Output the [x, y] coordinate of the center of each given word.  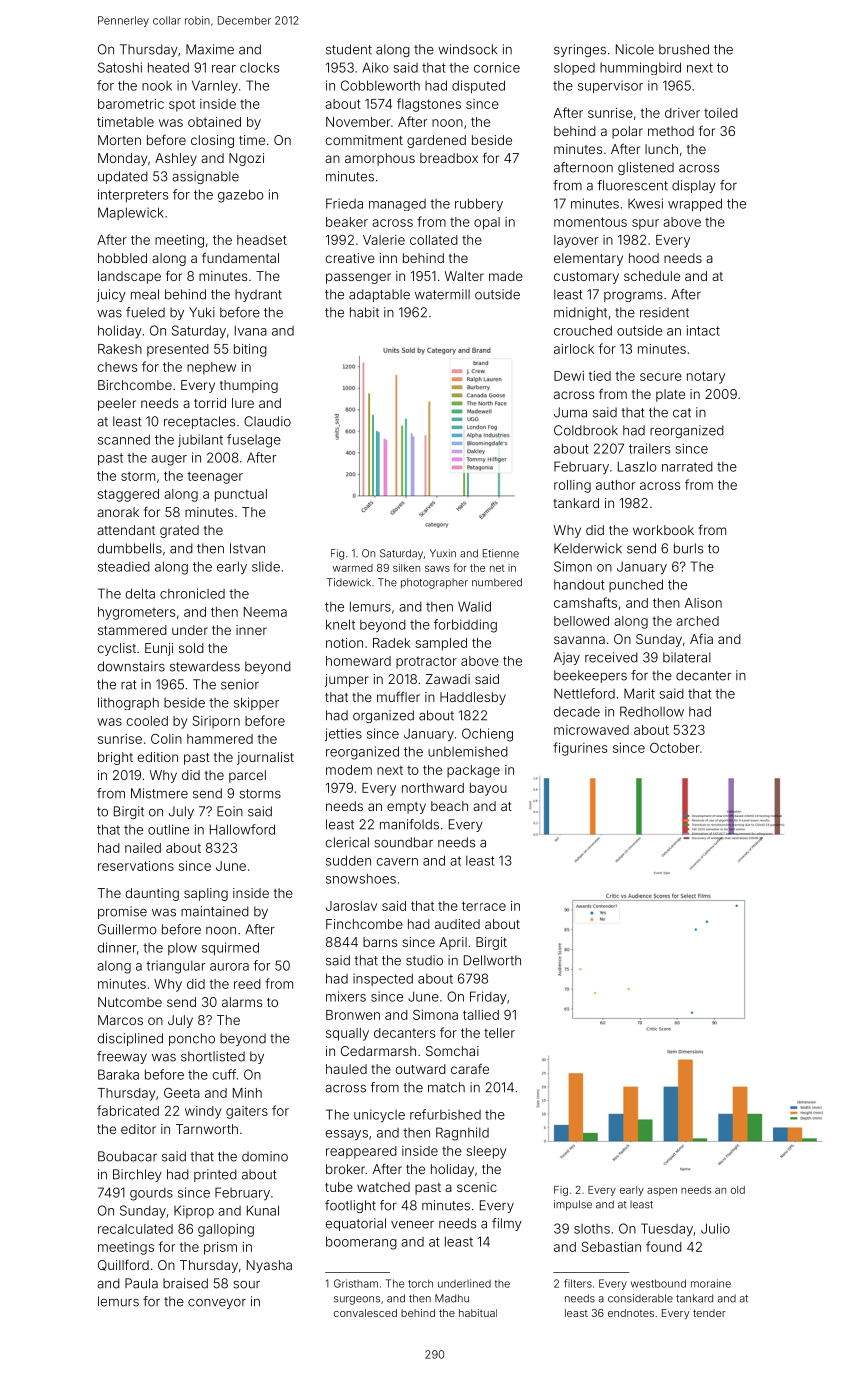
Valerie [384, 240]
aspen [662, 1192]
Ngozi [246, 159]
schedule [652, 276]
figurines [580, 749]
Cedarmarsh [378, 1051]
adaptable [379, 295]
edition [158, 757]
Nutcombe [130, 1002]
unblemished [468, 751]
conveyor [217, 1304]
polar [627, 132]
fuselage [254, 441]
